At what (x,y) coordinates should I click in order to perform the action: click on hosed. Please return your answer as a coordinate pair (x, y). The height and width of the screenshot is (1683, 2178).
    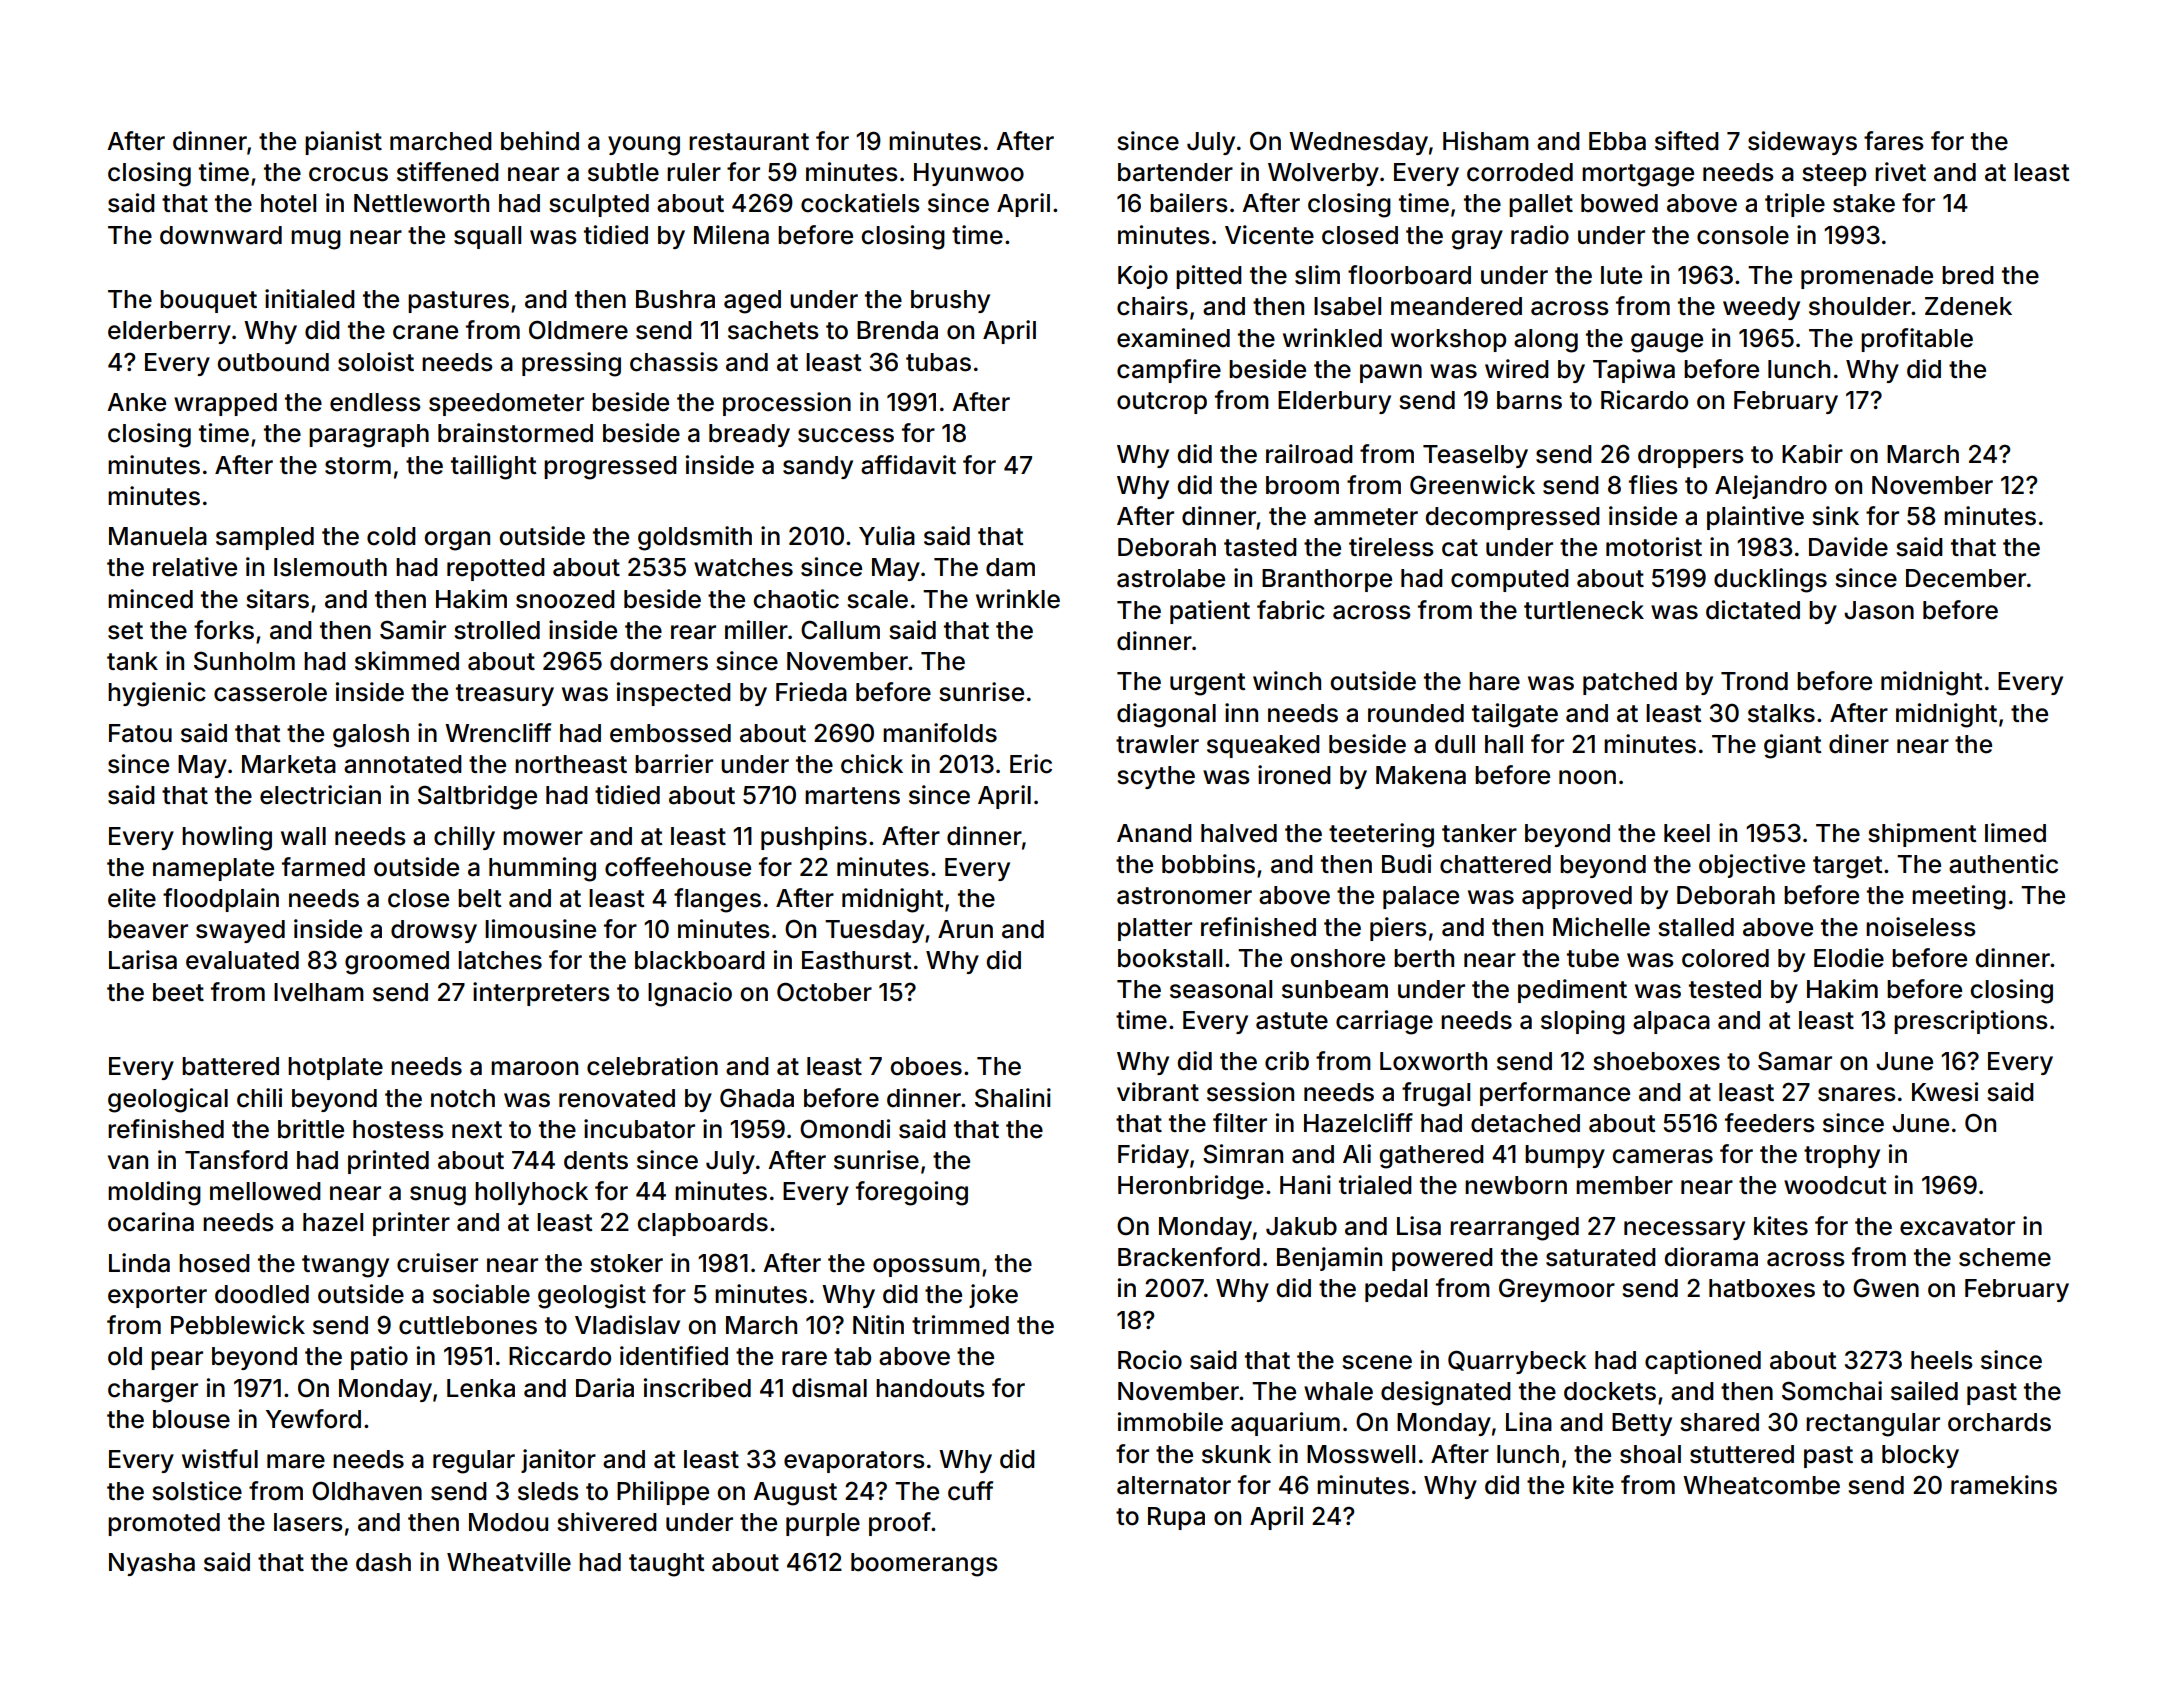
    Looking at the image, I should click on (214, 1263).
